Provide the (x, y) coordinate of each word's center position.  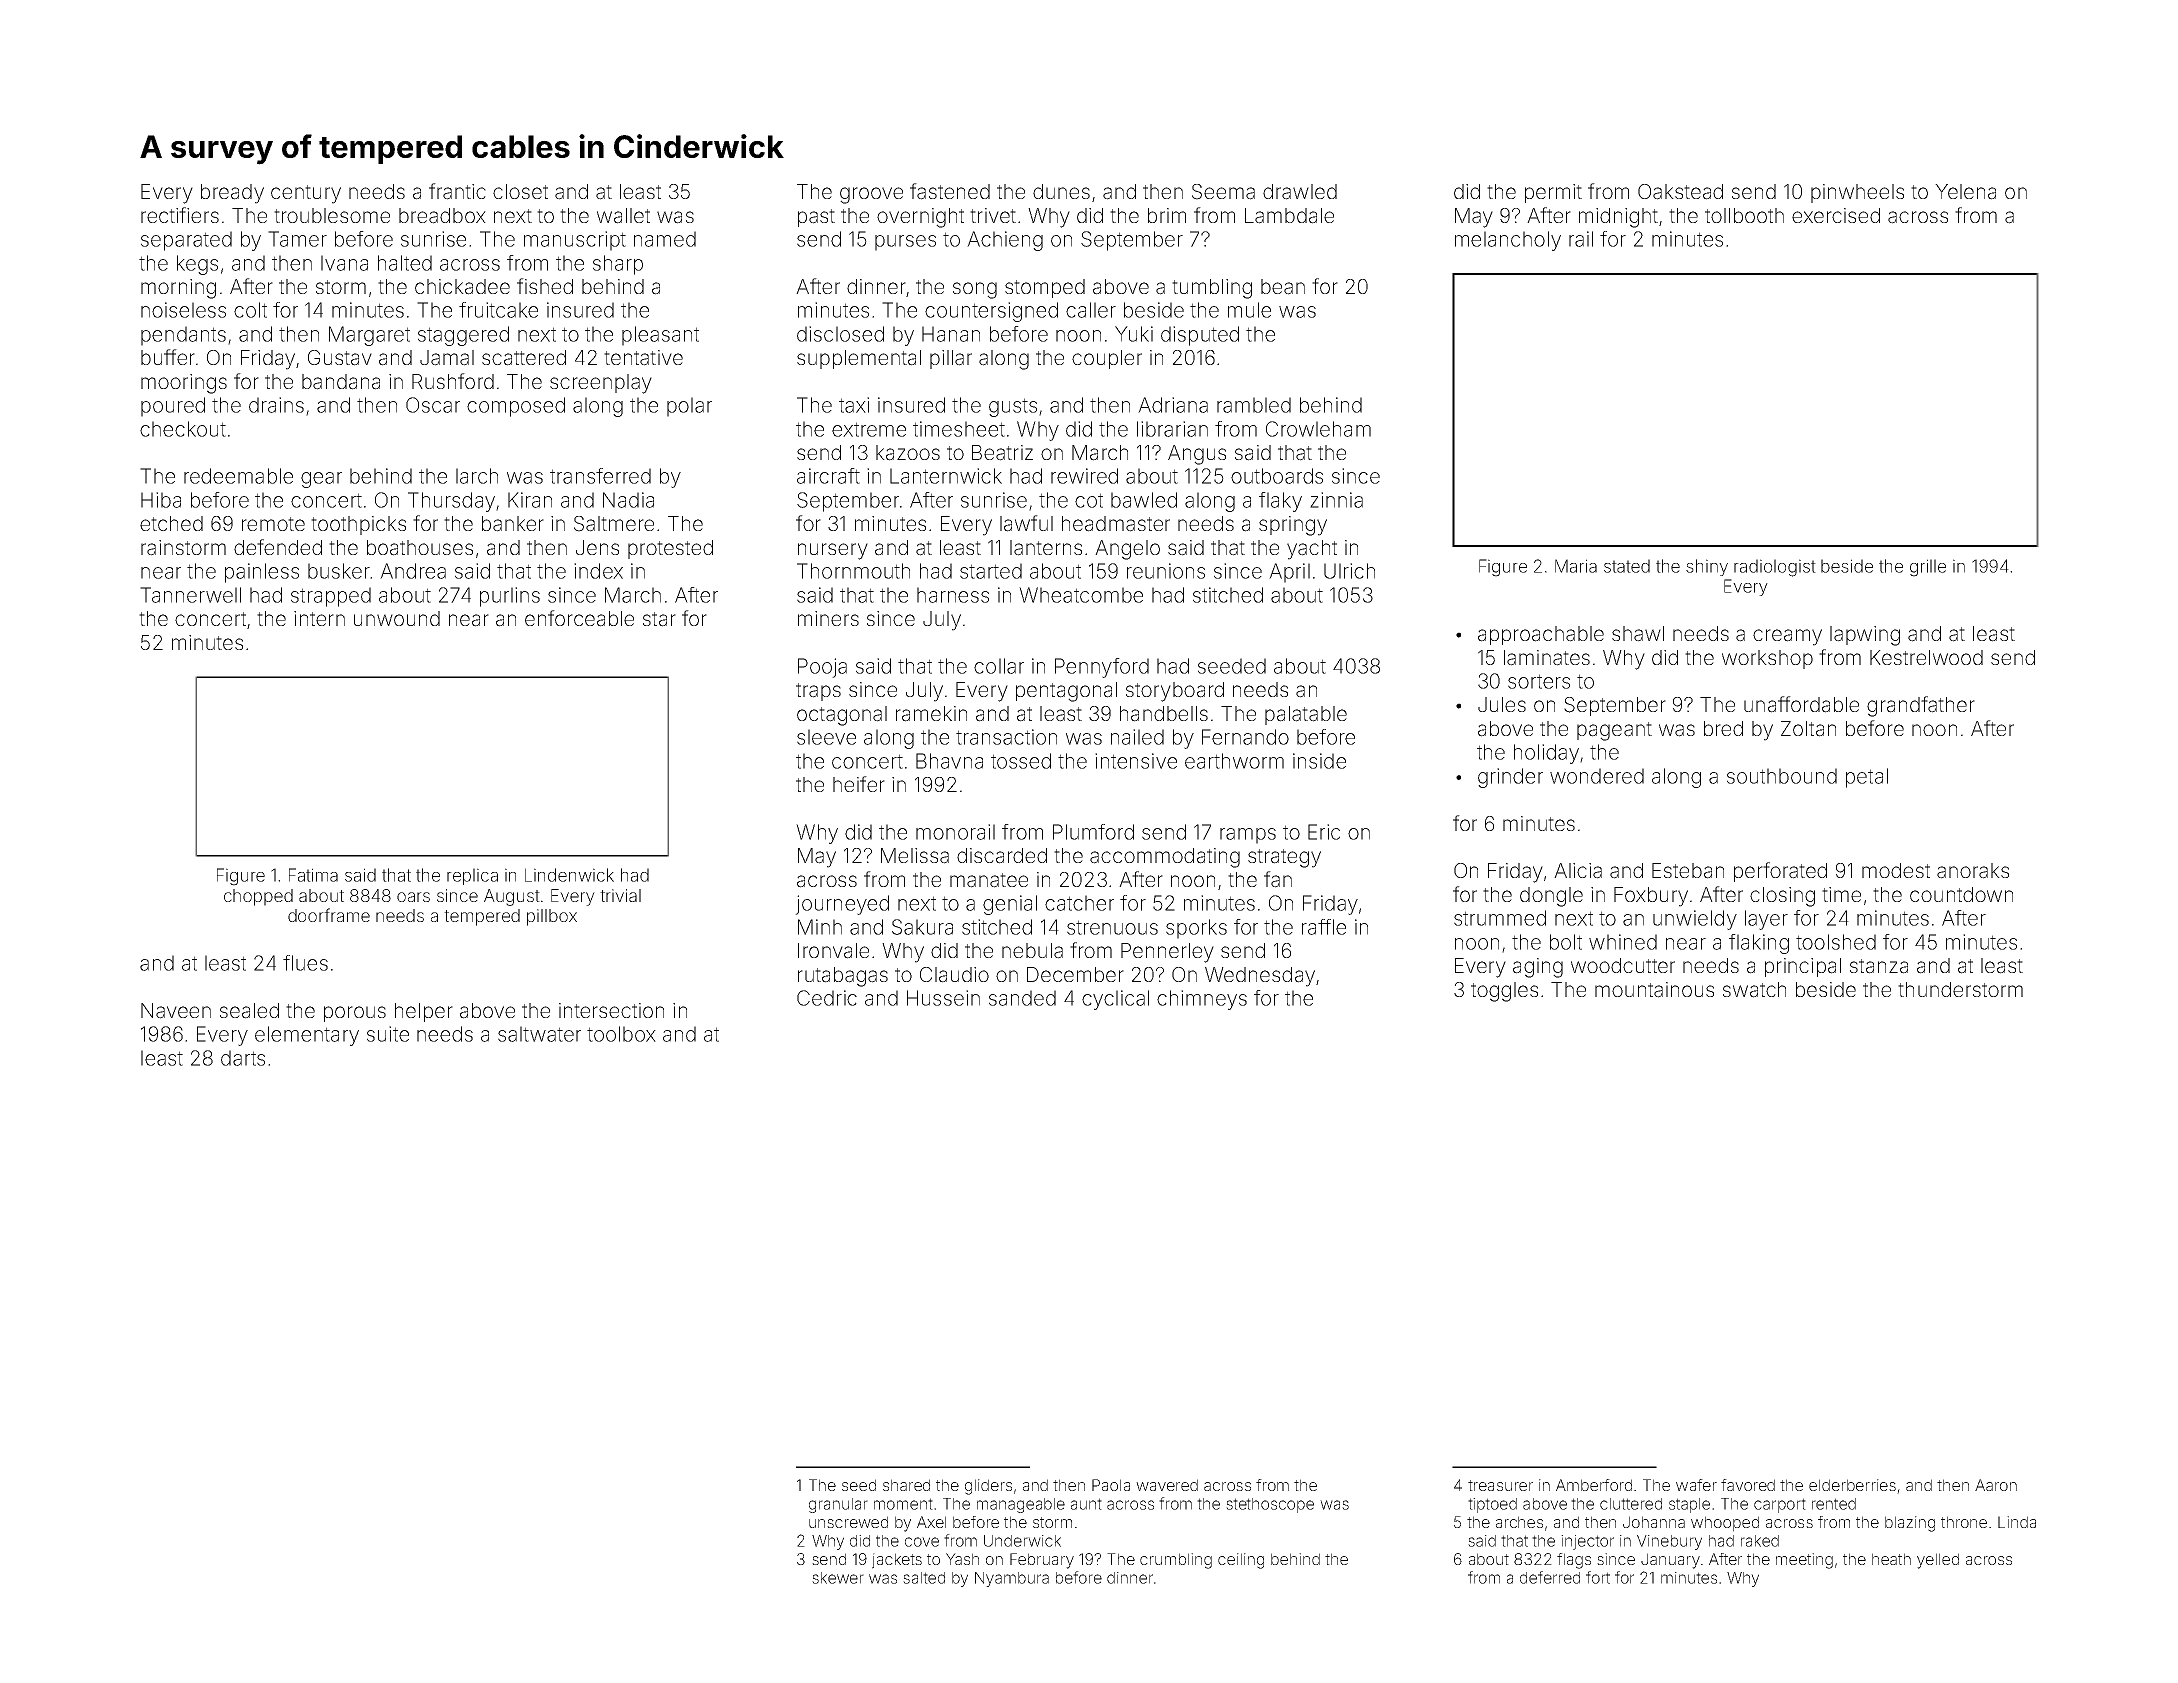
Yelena (1965, 192)
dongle (1551, 897)
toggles (1504, 992)
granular (838, 1505)
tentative (643, 358)
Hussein (943, 998)
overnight (920, 218)
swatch (1754, 990)
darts (243, 1058)
